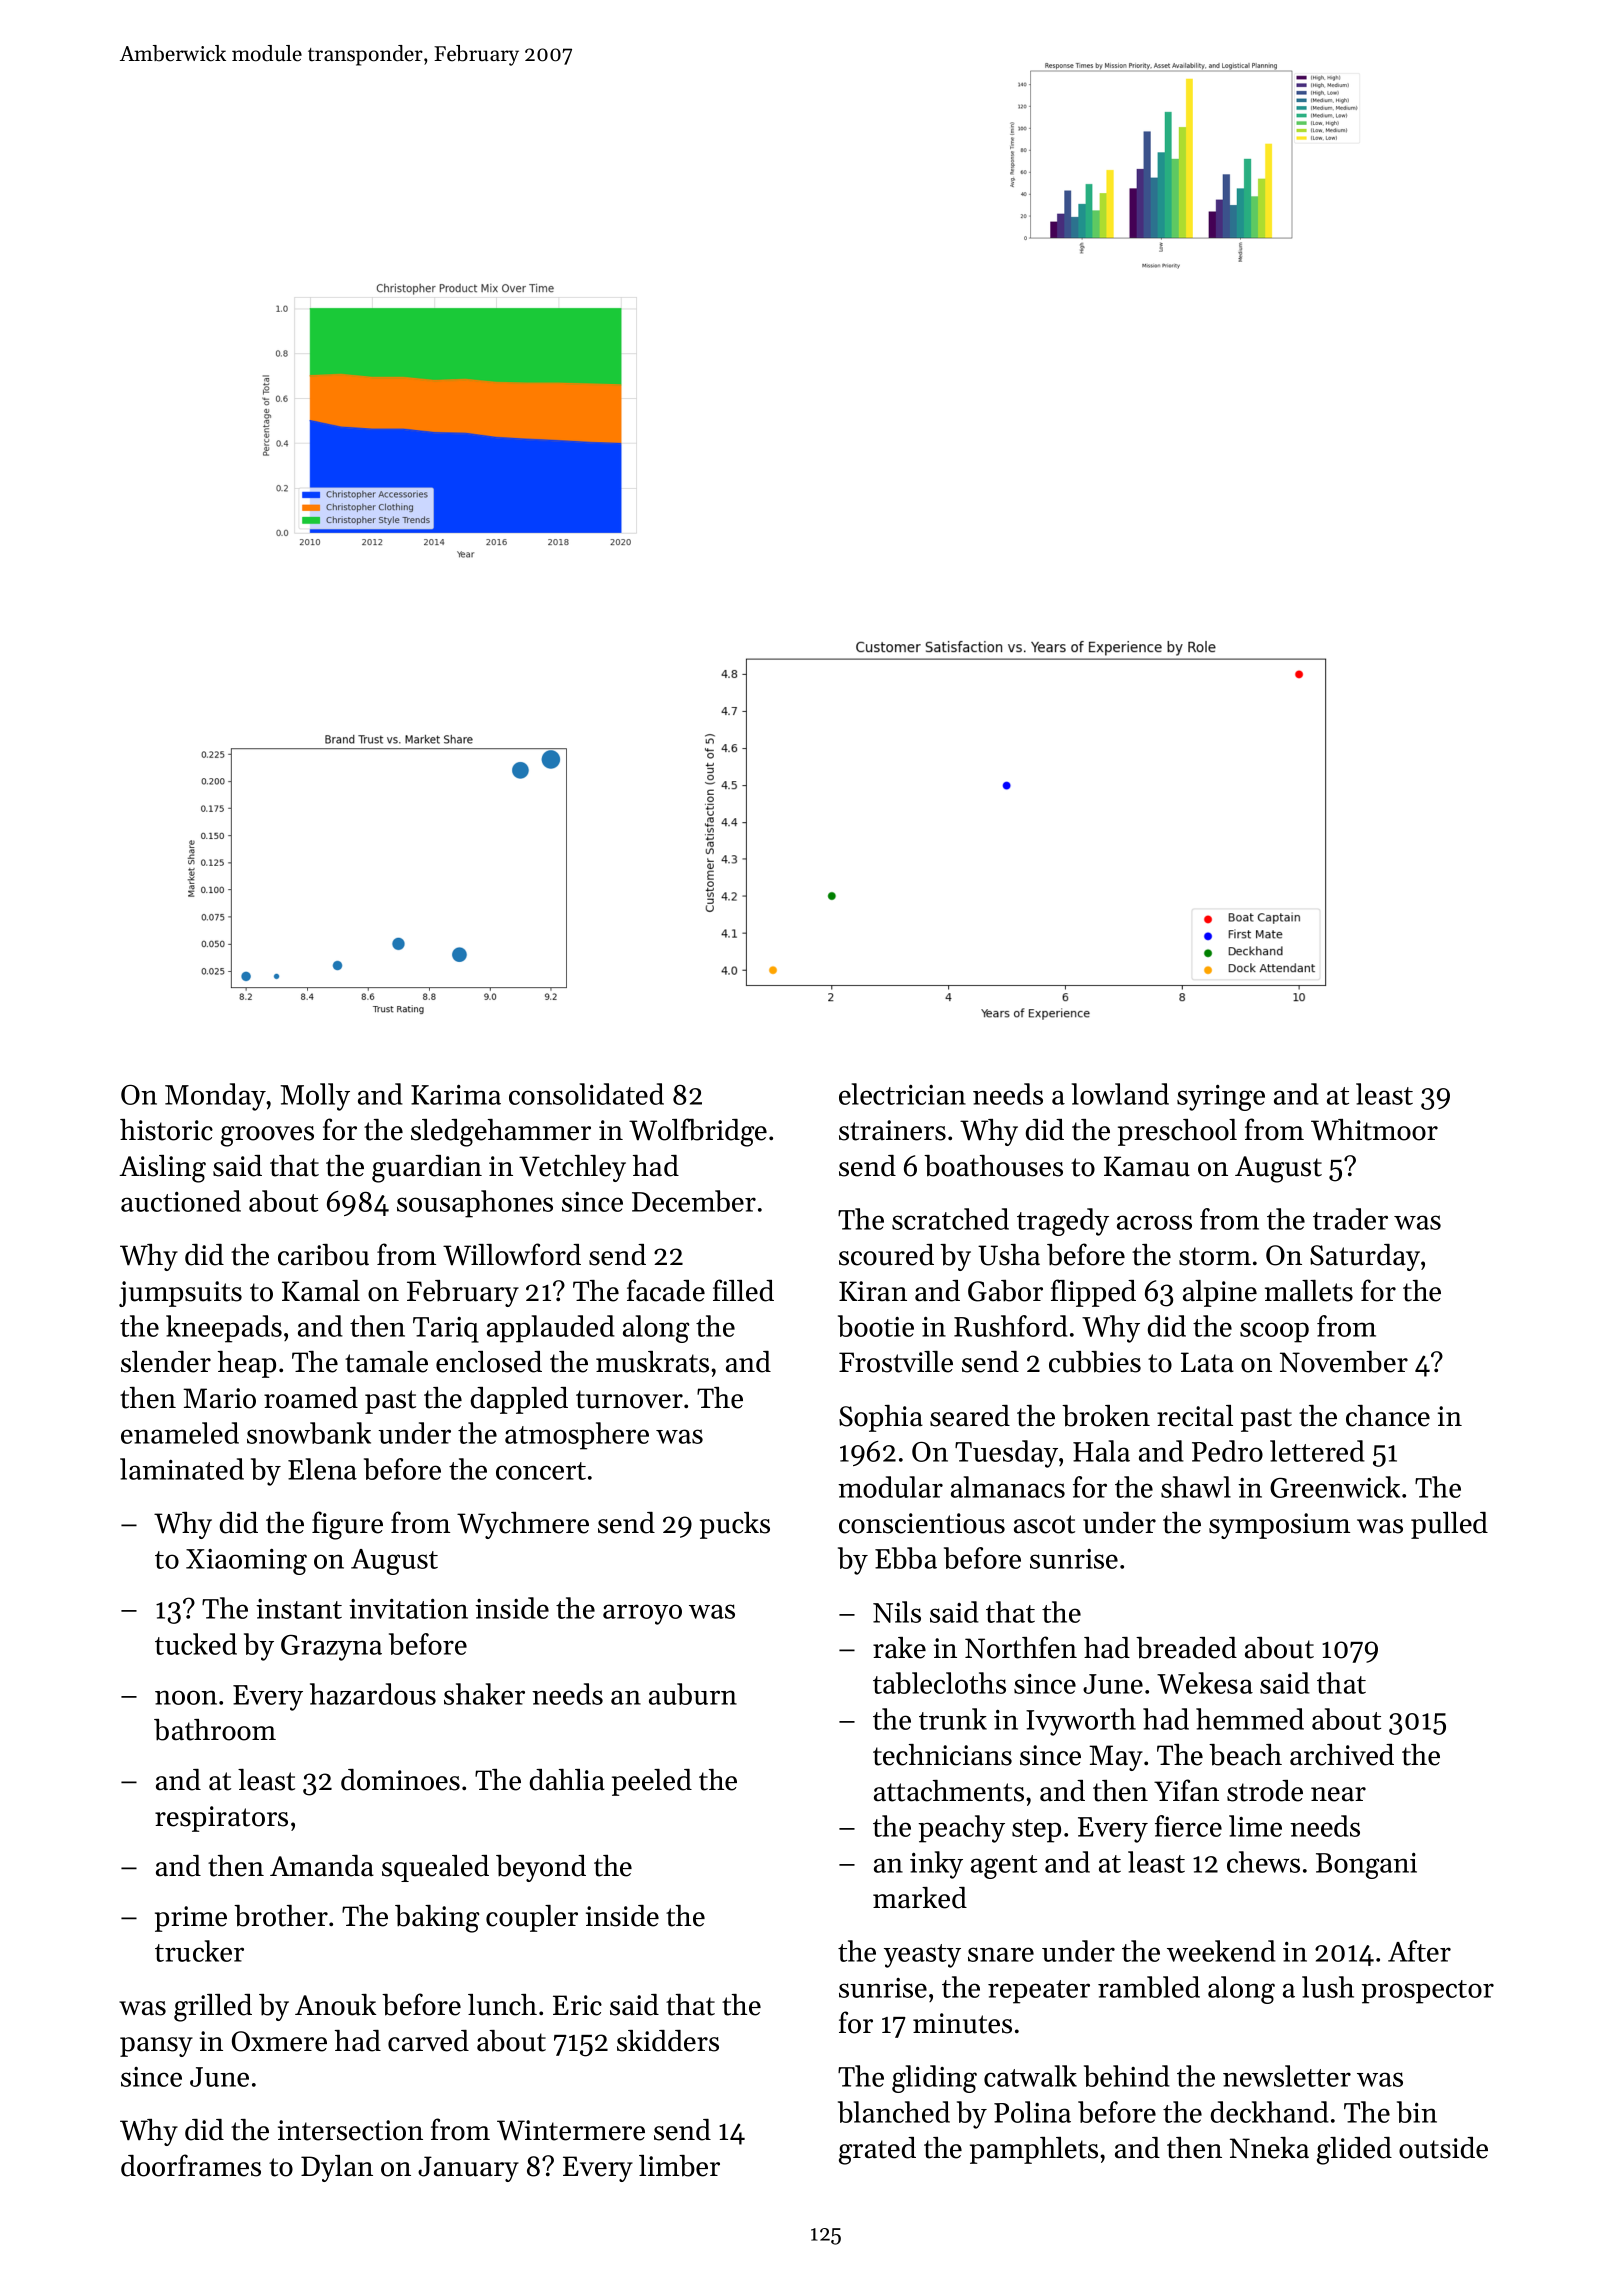  What do you see at coordinates (246, 1562) in the page?
I see `Xiaoming` at bounding box center [246, 1562].
